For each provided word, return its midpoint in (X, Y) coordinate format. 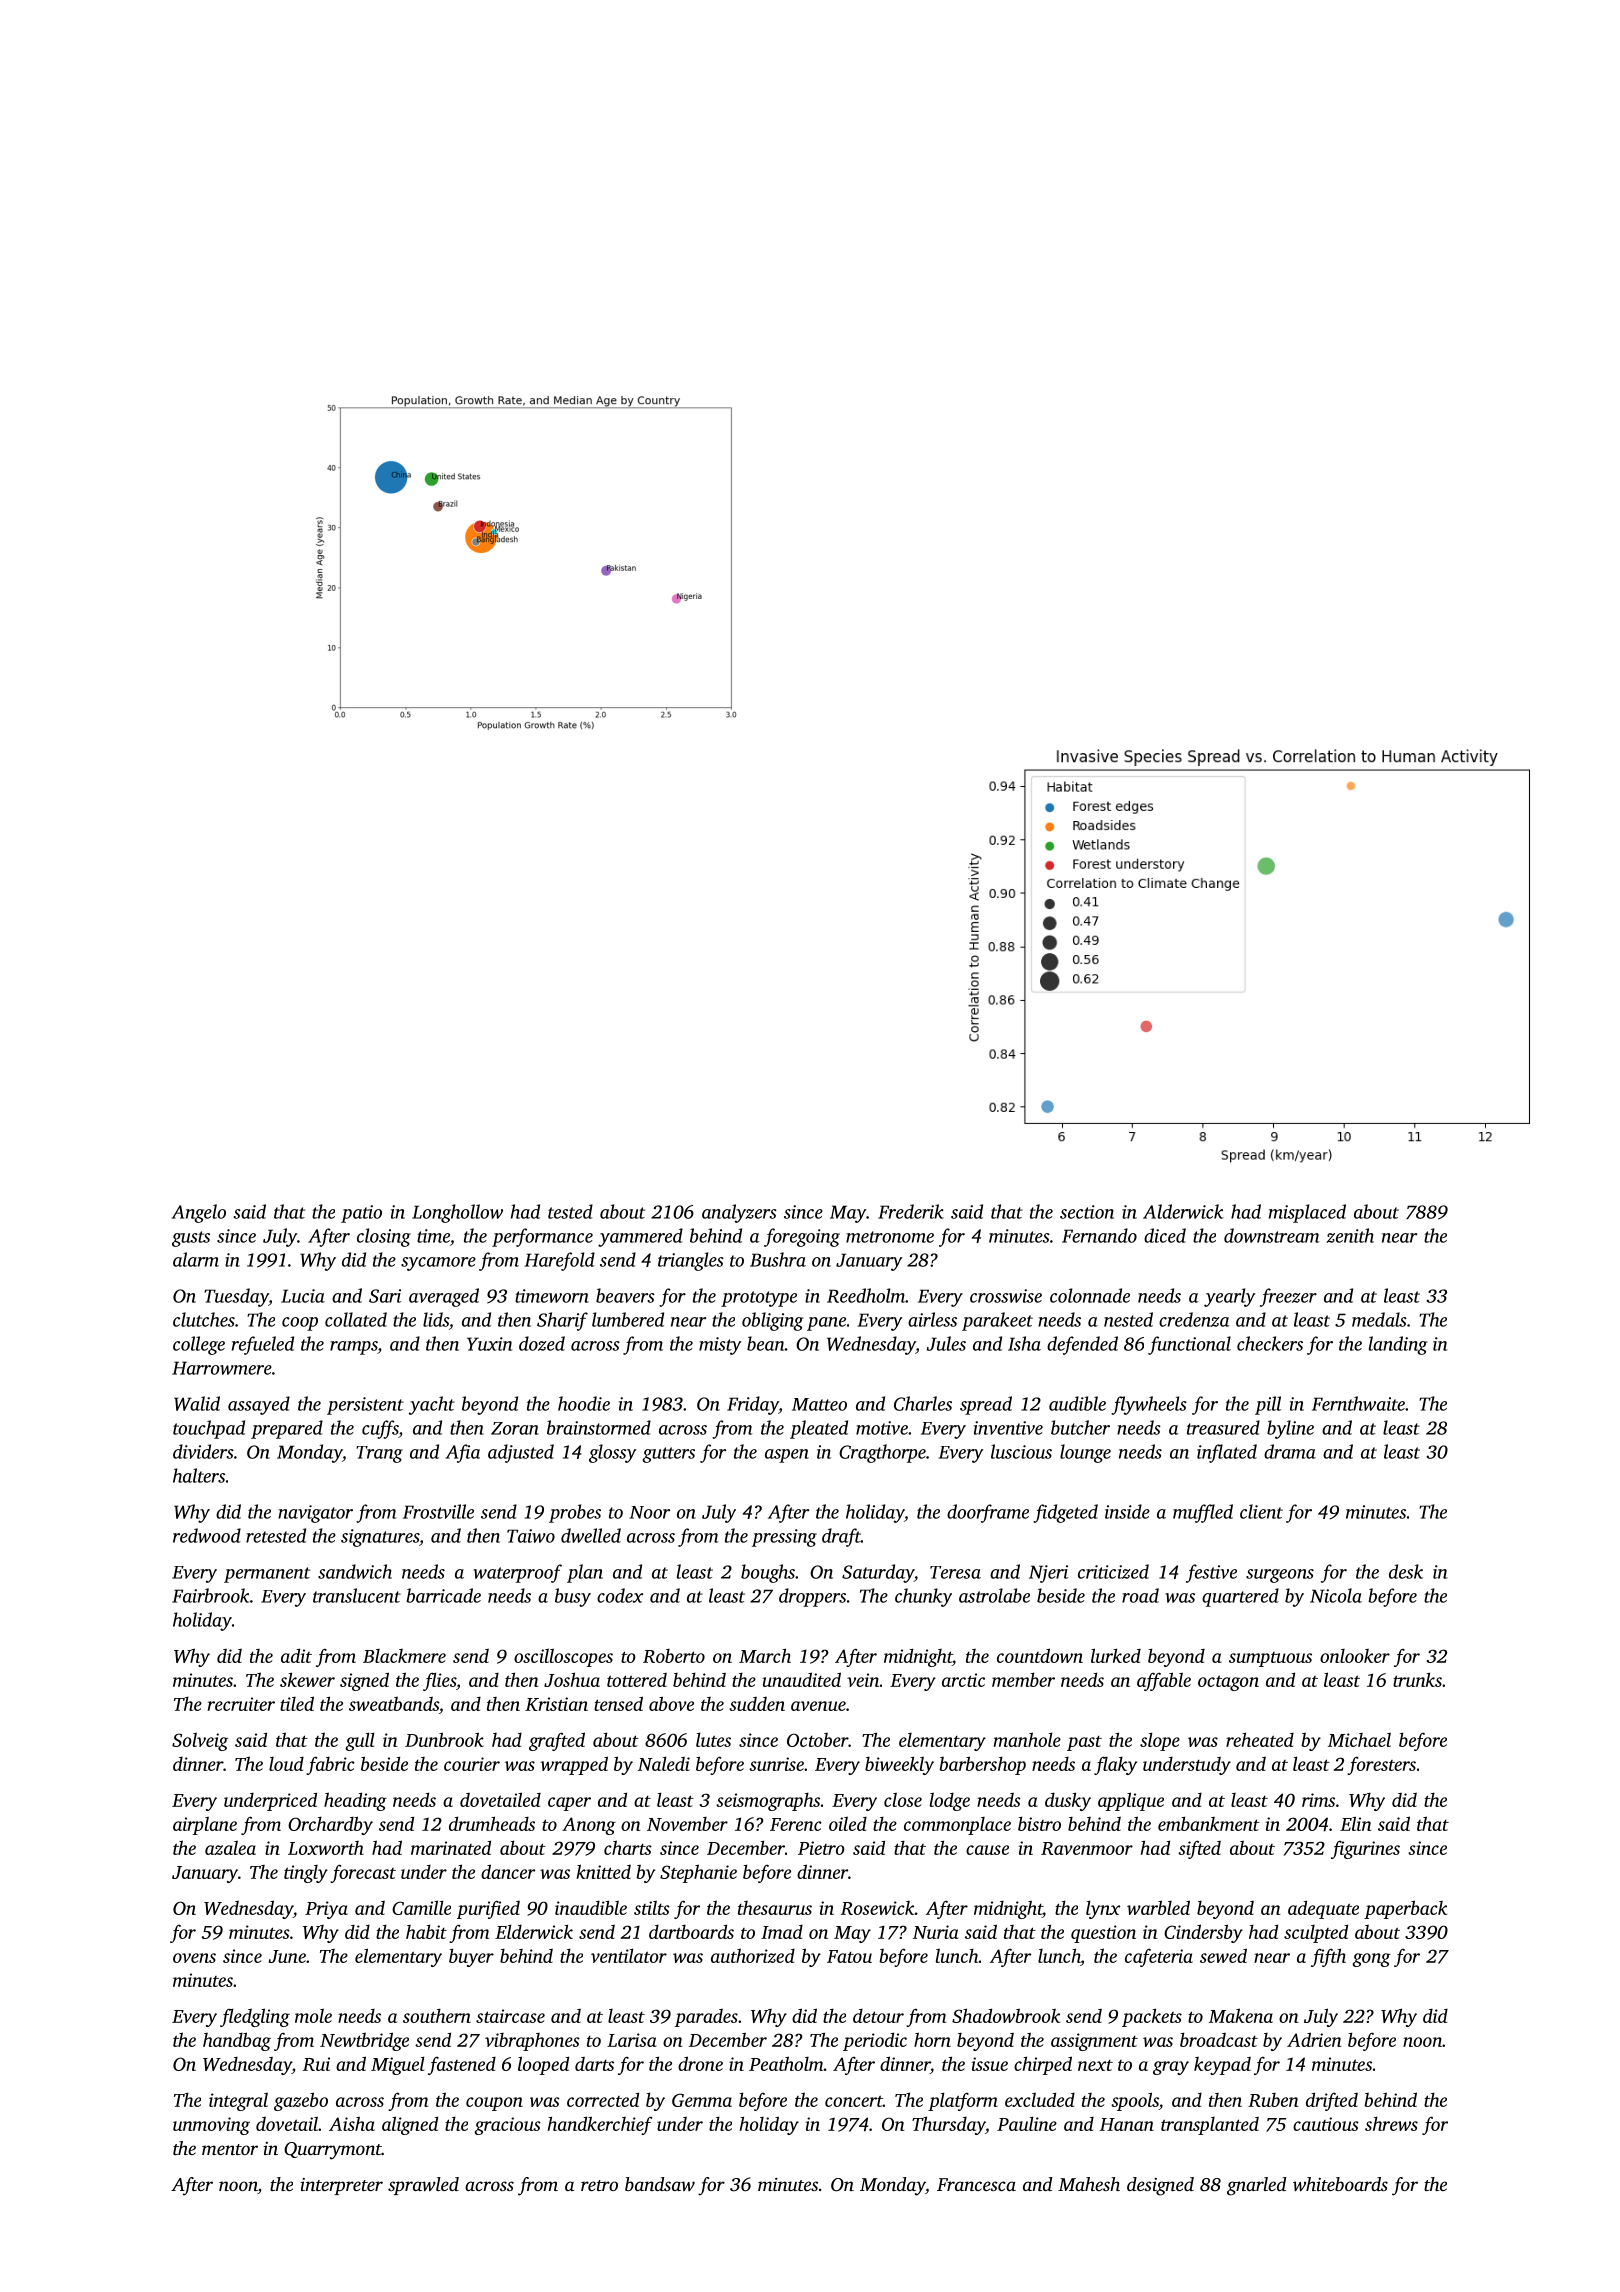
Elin (1355, 1823)
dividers (203, 1451)
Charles (923, 1403)
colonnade (1090, 1295)
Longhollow (457, 1213)
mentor (230, 2149)
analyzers (739, 1213)
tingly (306, 1874)
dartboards (691, 1931)
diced (1165, 1235)
